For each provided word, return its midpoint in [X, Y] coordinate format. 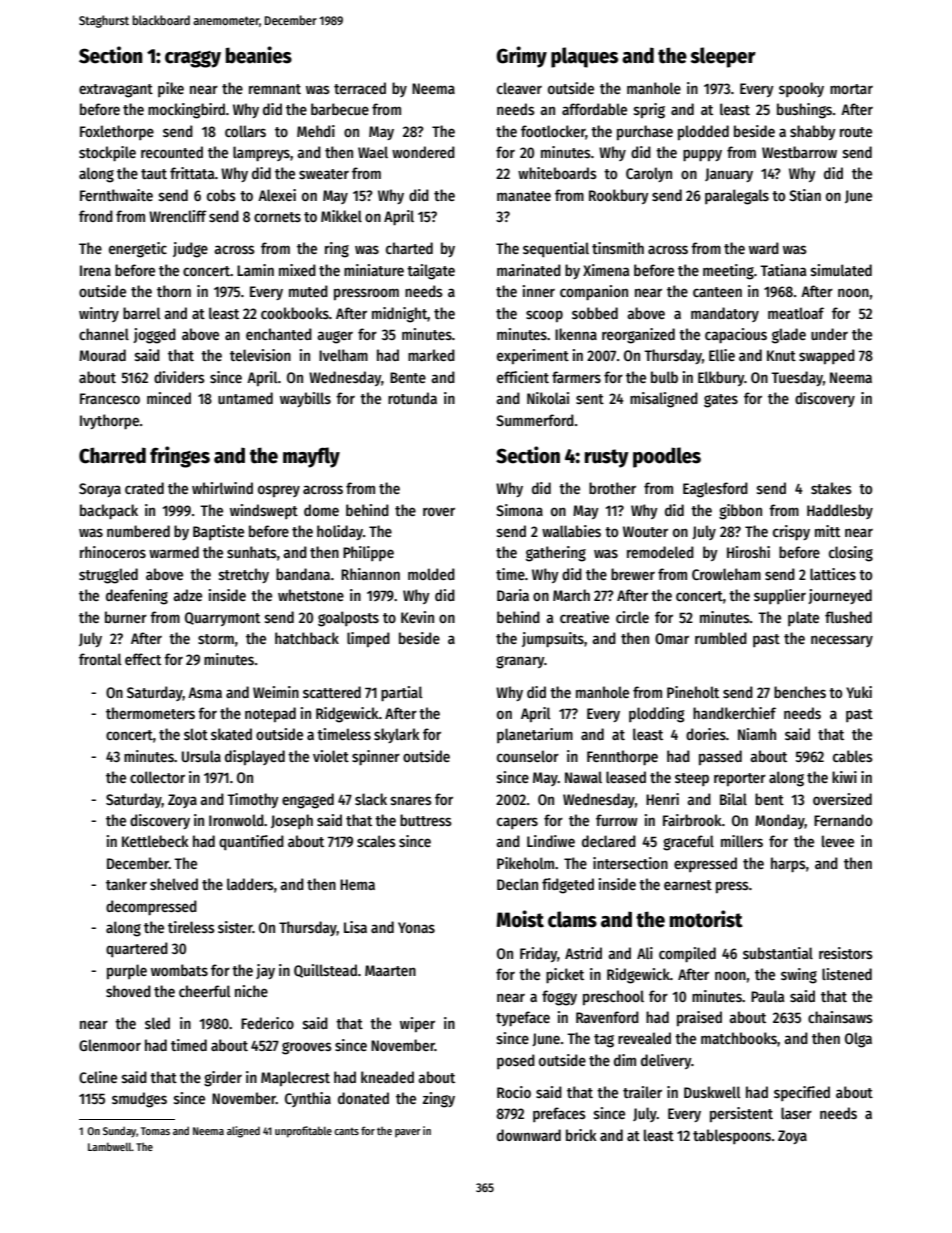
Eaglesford [715, 490]
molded [431, 574]
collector [157, 777]
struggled [108, 576]
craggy [193, 59]
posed [516, 1061]
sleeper [723, 57]
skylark [397, 735]
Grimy [521, 57]
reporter [740, 780]
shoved [128, 991]
